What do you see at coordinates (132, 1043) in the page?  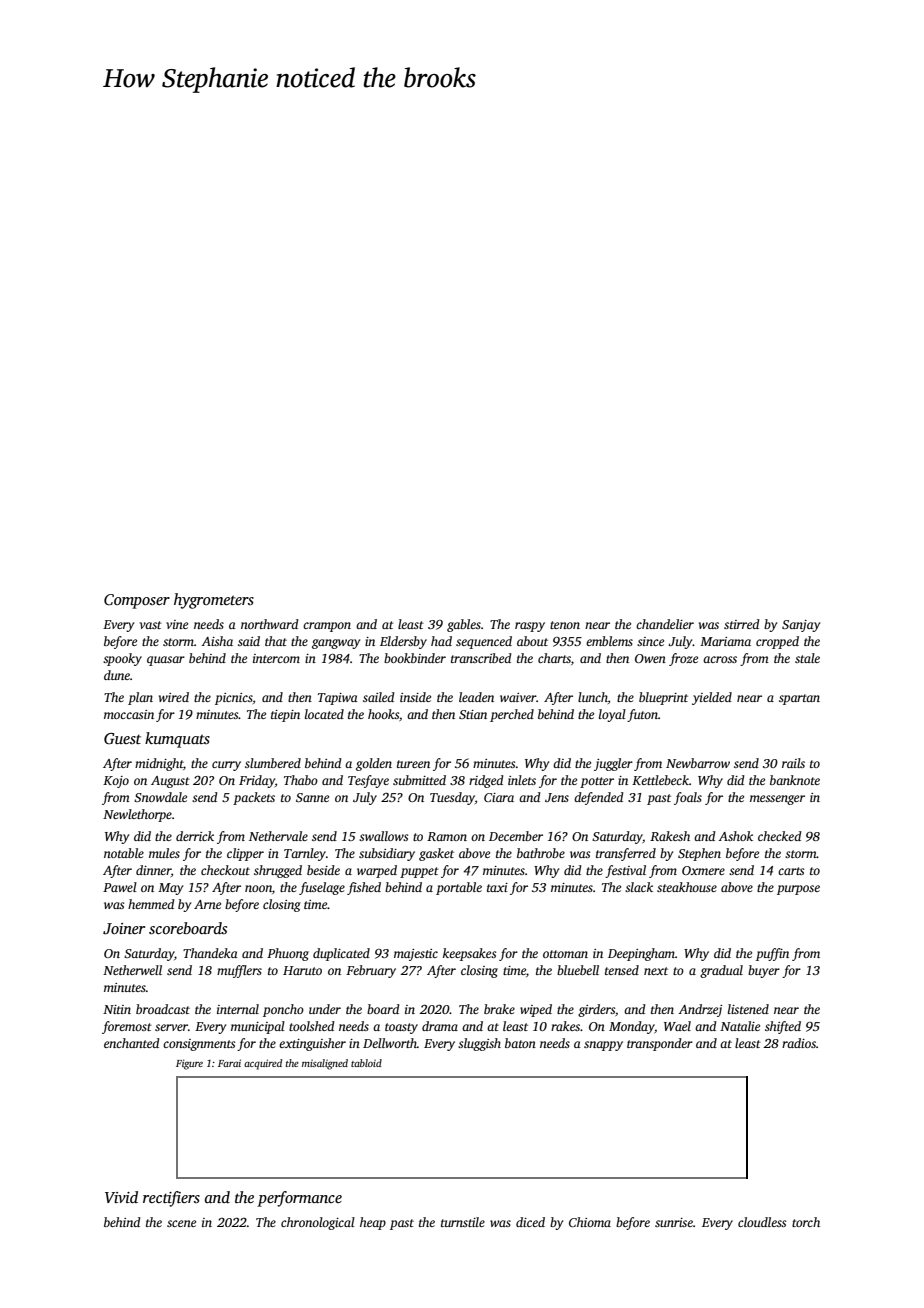 I see `enchanted` at bounding box center [132, 1043].
